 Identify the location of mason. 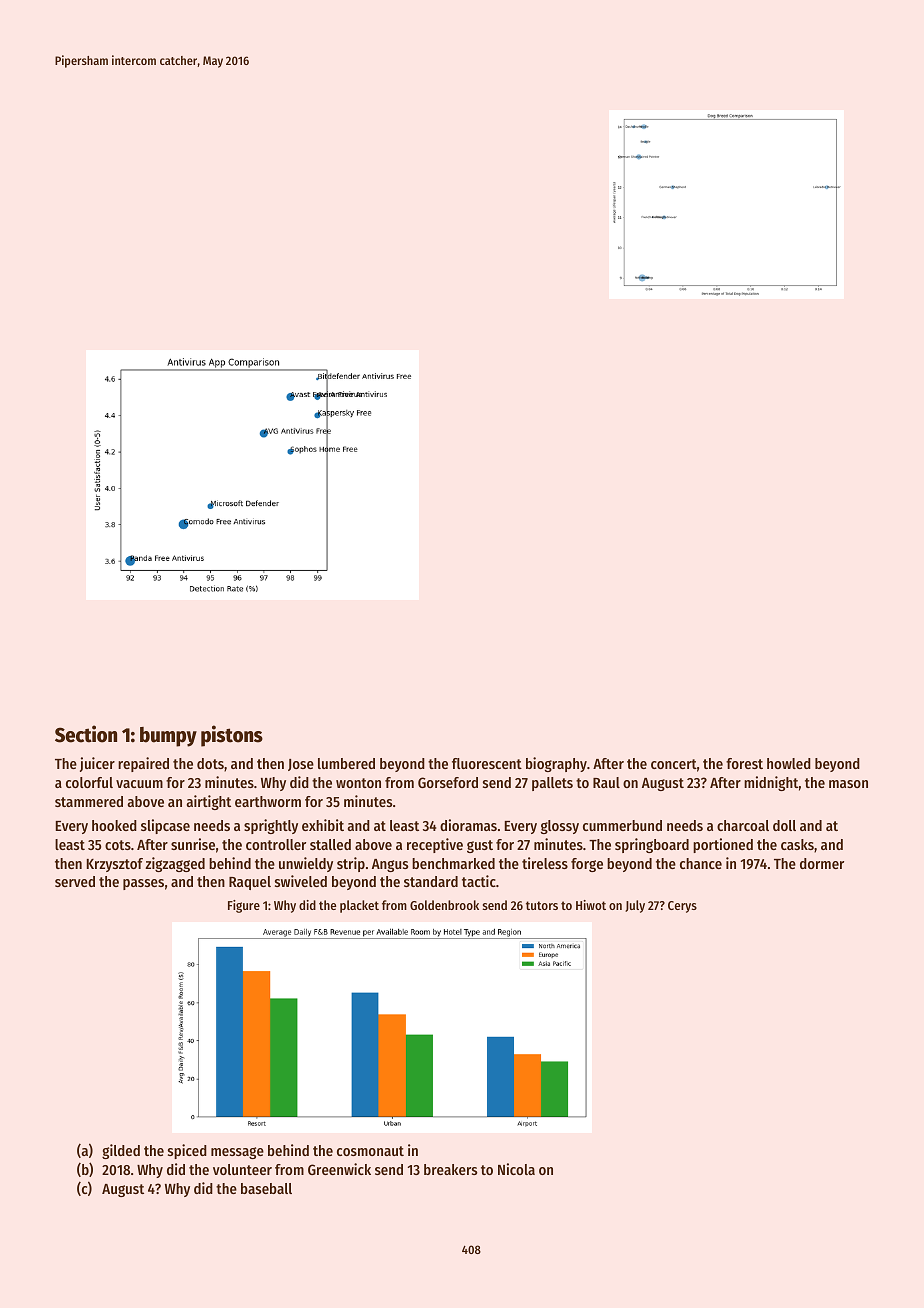
(848, 784).
